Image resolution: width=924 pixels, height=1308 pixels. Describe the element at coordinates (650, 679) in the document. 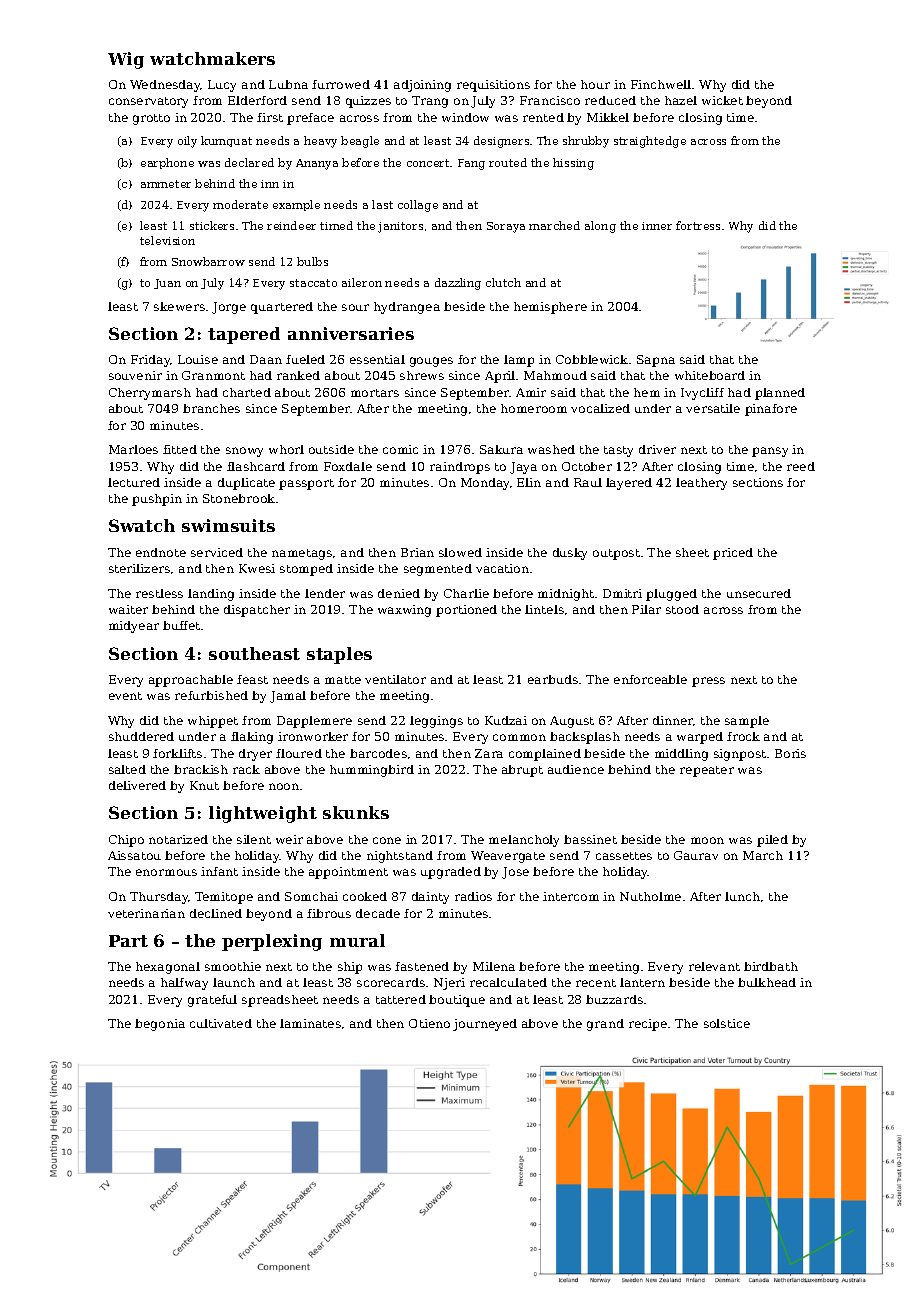

I see `enforceable` at that location.
